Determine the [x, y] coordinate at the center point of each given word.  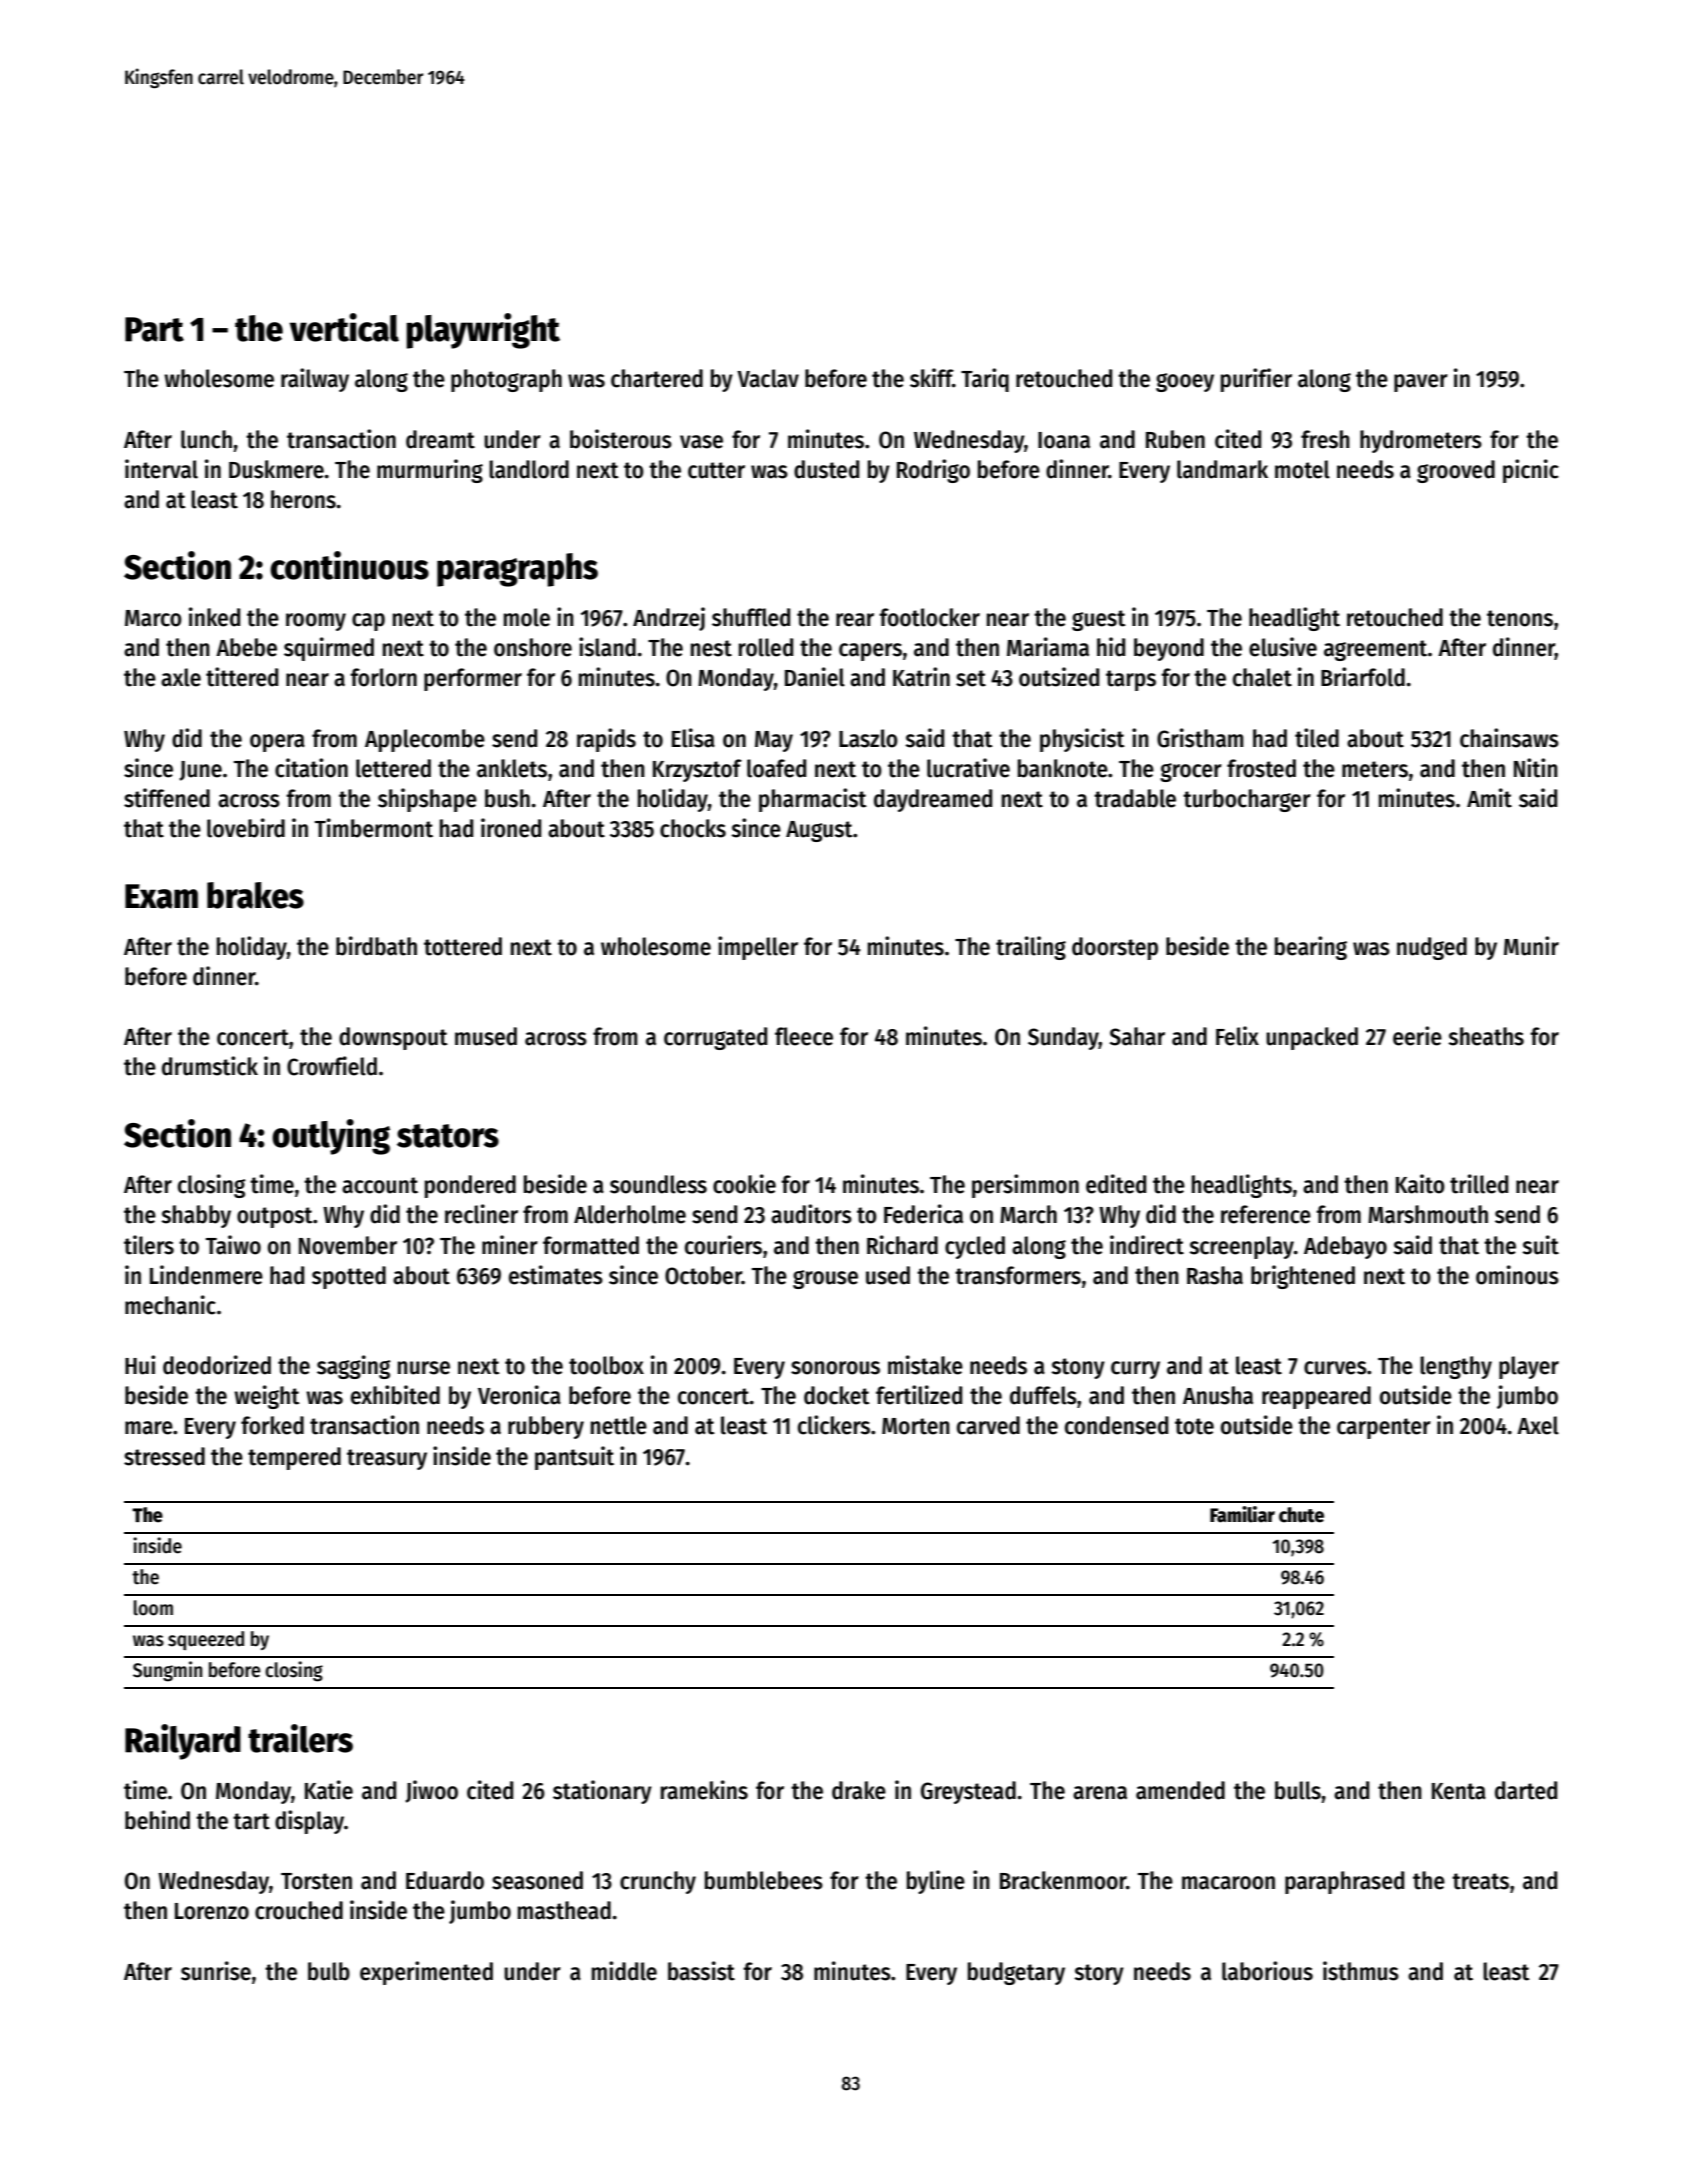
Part [154, 329]
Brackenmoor [1063, 1880]
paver [1421, 383]
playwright [483, 331]
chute [1301, 1515]
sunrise [216, 1971]
